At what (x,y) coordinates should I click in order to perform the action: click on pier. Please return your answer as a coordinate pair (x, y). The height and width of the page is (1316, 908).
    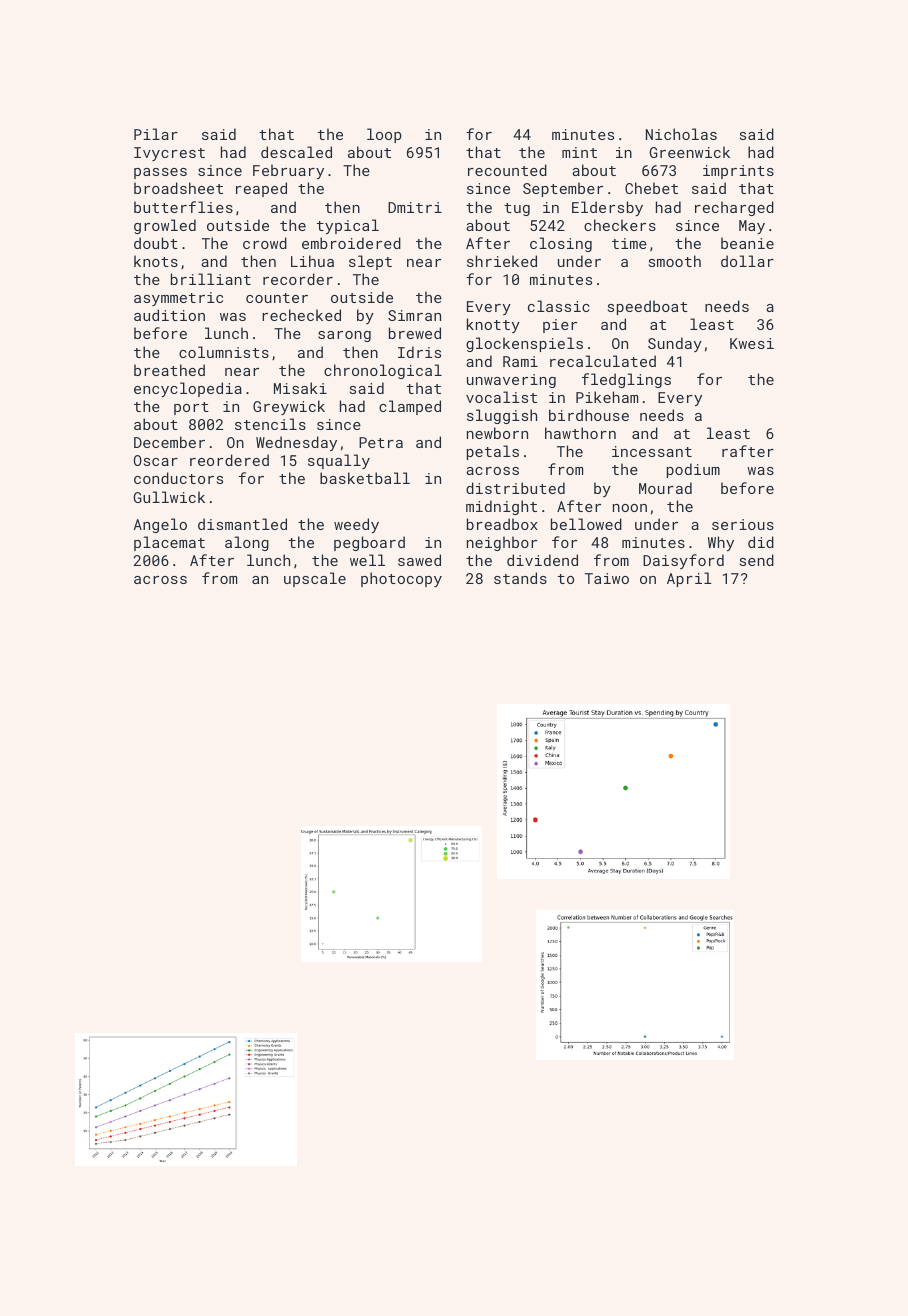
    Looking at the image, I should click on (560, 326).
